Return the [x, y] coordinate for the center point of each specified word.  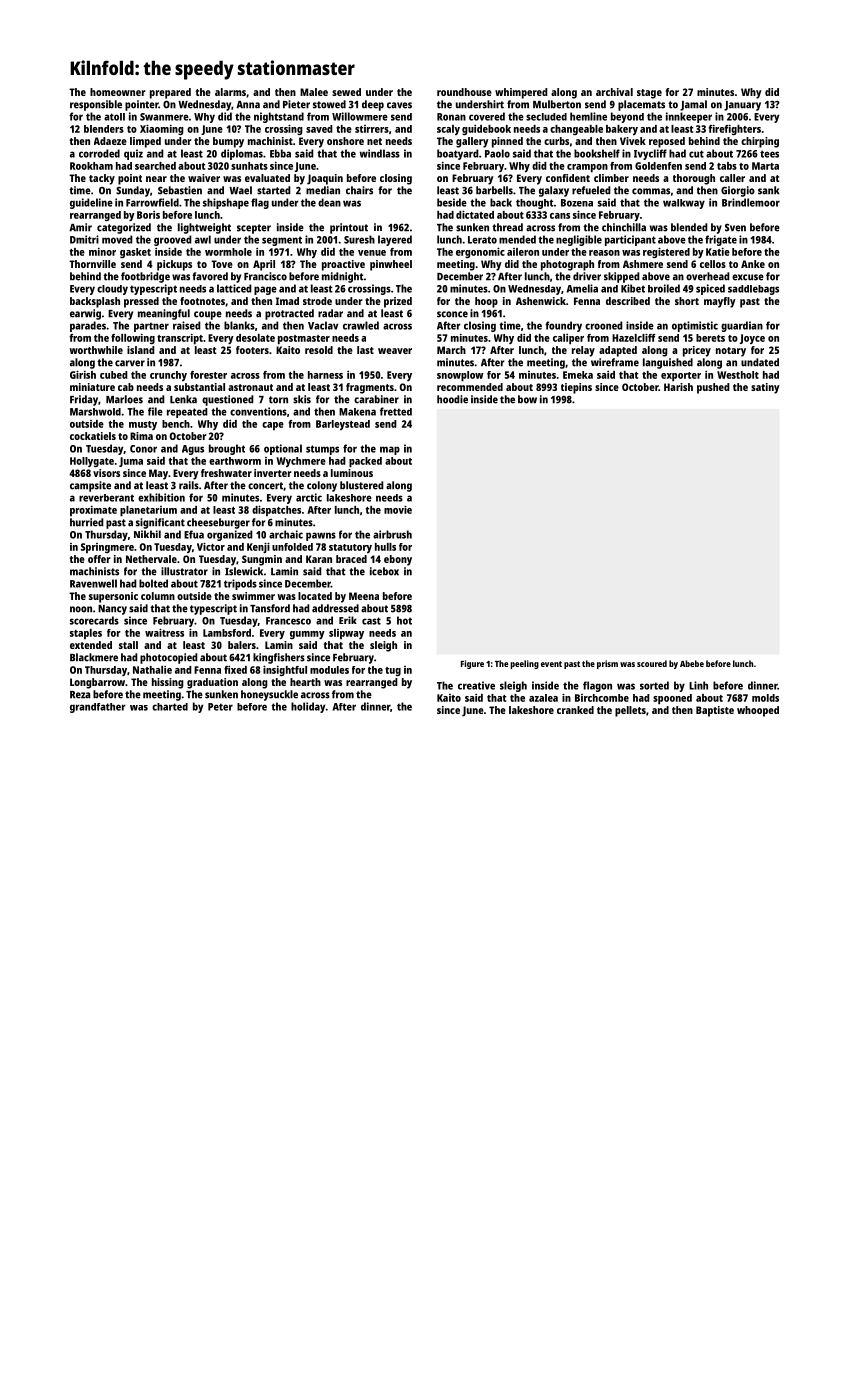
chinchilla [624, 227]
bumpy [228, 142]
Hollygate [92, 462]
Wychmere [301, 462]
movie [398, 509]
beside [452, 202]
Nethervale [151, 559]
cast [371, 621]
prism [607, 664]
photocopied [169, 658]
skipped [622, 277]
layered [395, 240]
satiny [765, 388]
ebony [398, 560]
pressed [141, 302]
